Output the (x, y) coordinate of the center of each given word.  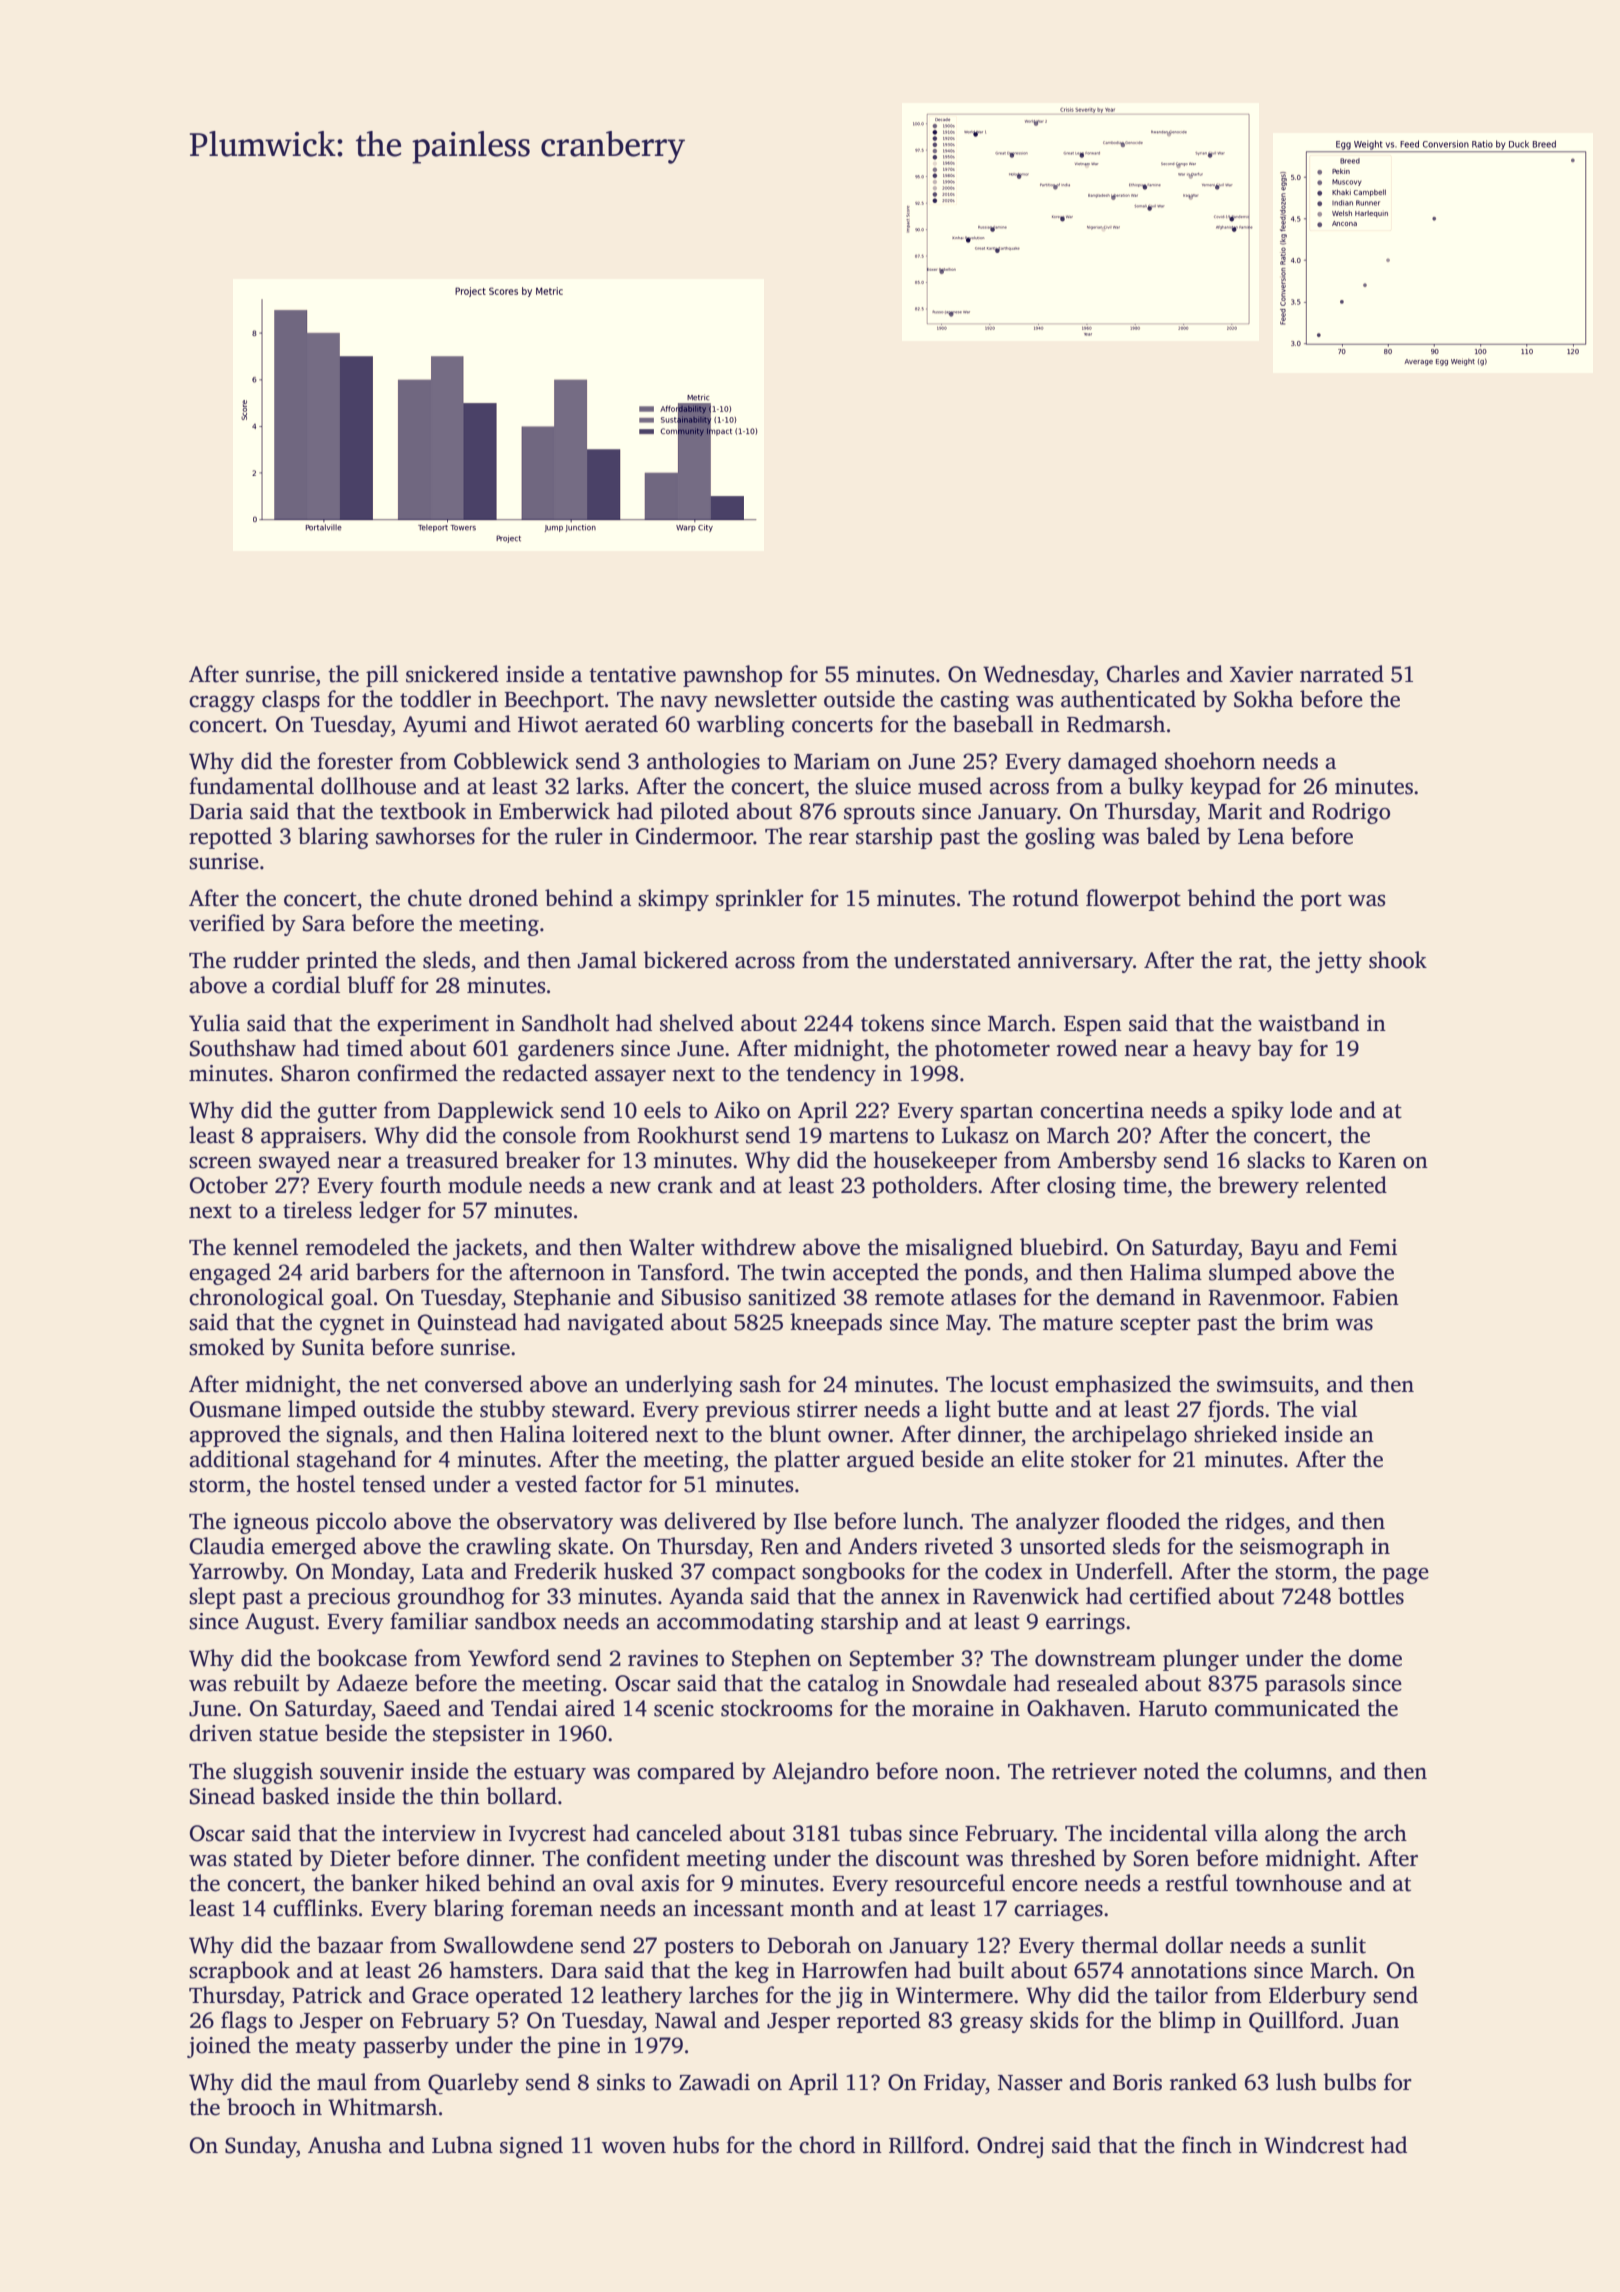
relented (1346, 1185)
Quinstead (467, 1323)
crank (685, 1185)
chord (827, 2145)
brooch (261, 2107)
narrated (1342, 674)
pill (382, 676)
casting (974, 701)
